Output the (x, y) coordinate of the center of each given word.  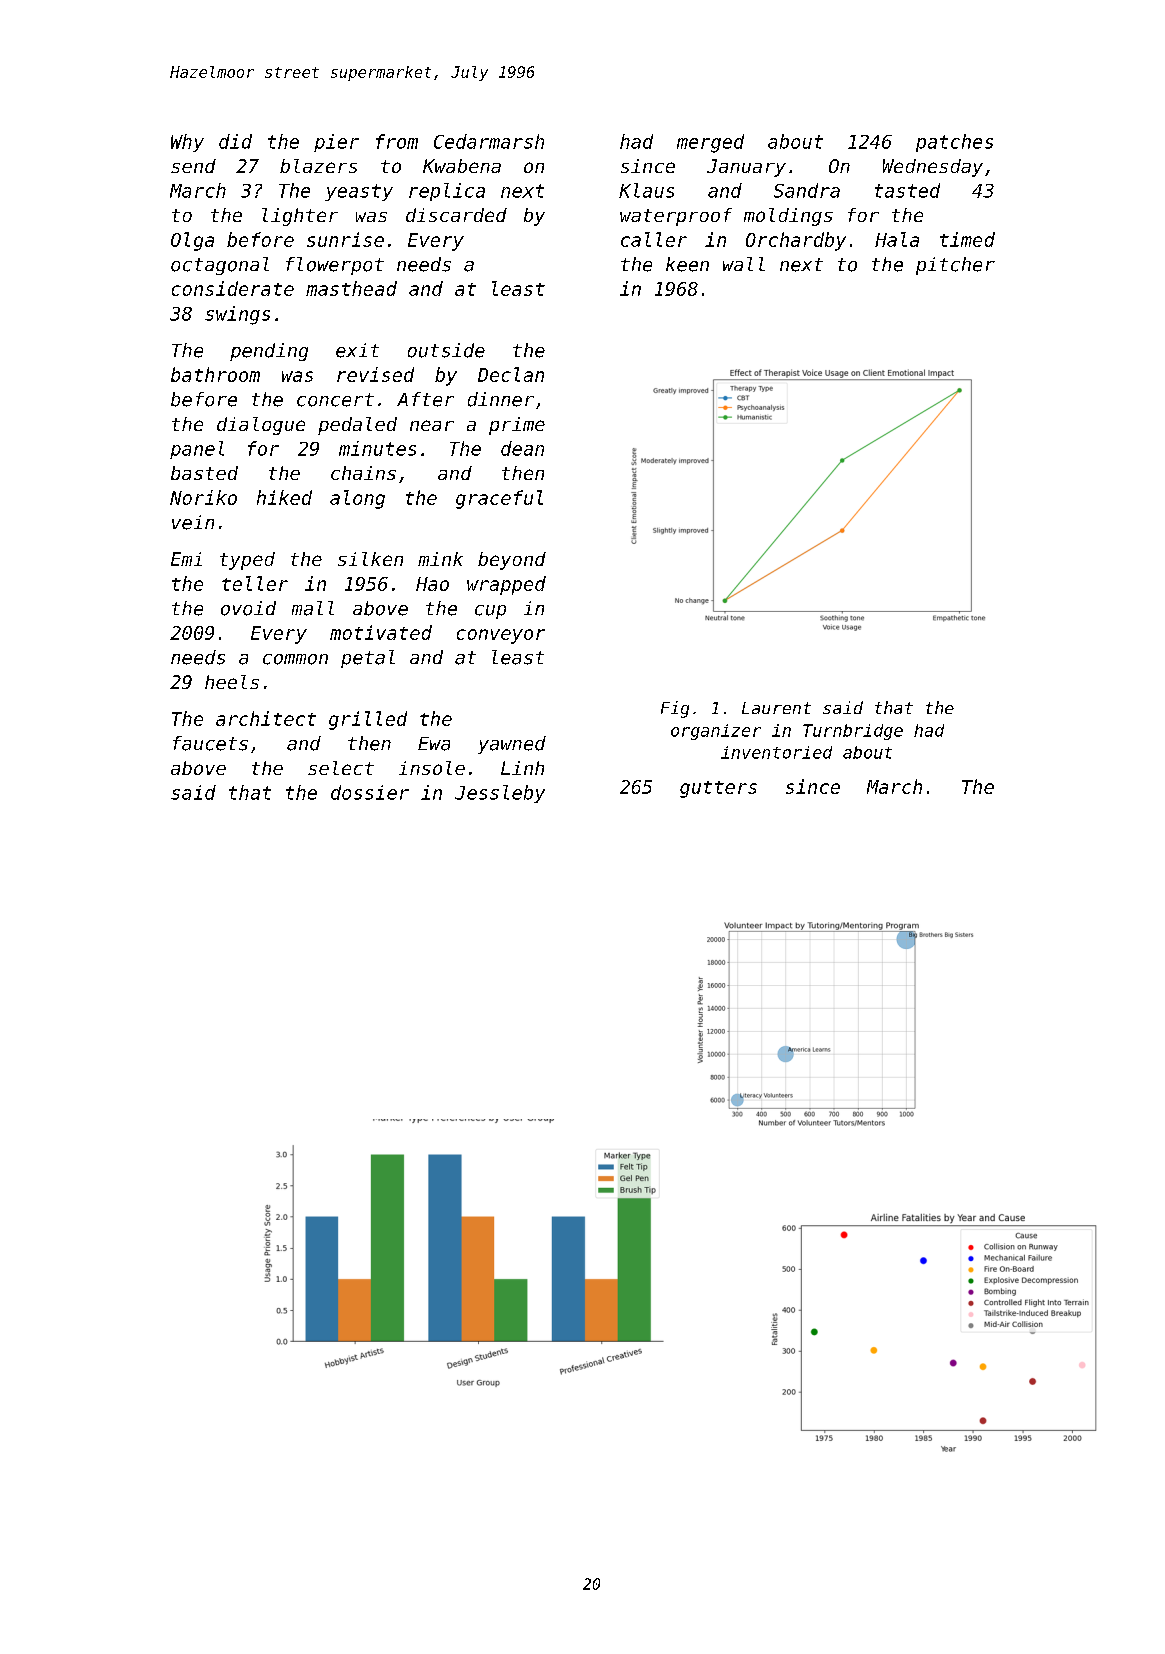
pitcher (955, 266)
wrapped (506, 585)
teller (255, 583)
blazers (318, 166)
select (341, 768)
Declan (511, 374)
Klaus (646, 190)
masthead (351, 288)
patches (954, 143)
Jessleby (500, 794)
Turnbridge (853, 732)
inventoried (776, 752)
